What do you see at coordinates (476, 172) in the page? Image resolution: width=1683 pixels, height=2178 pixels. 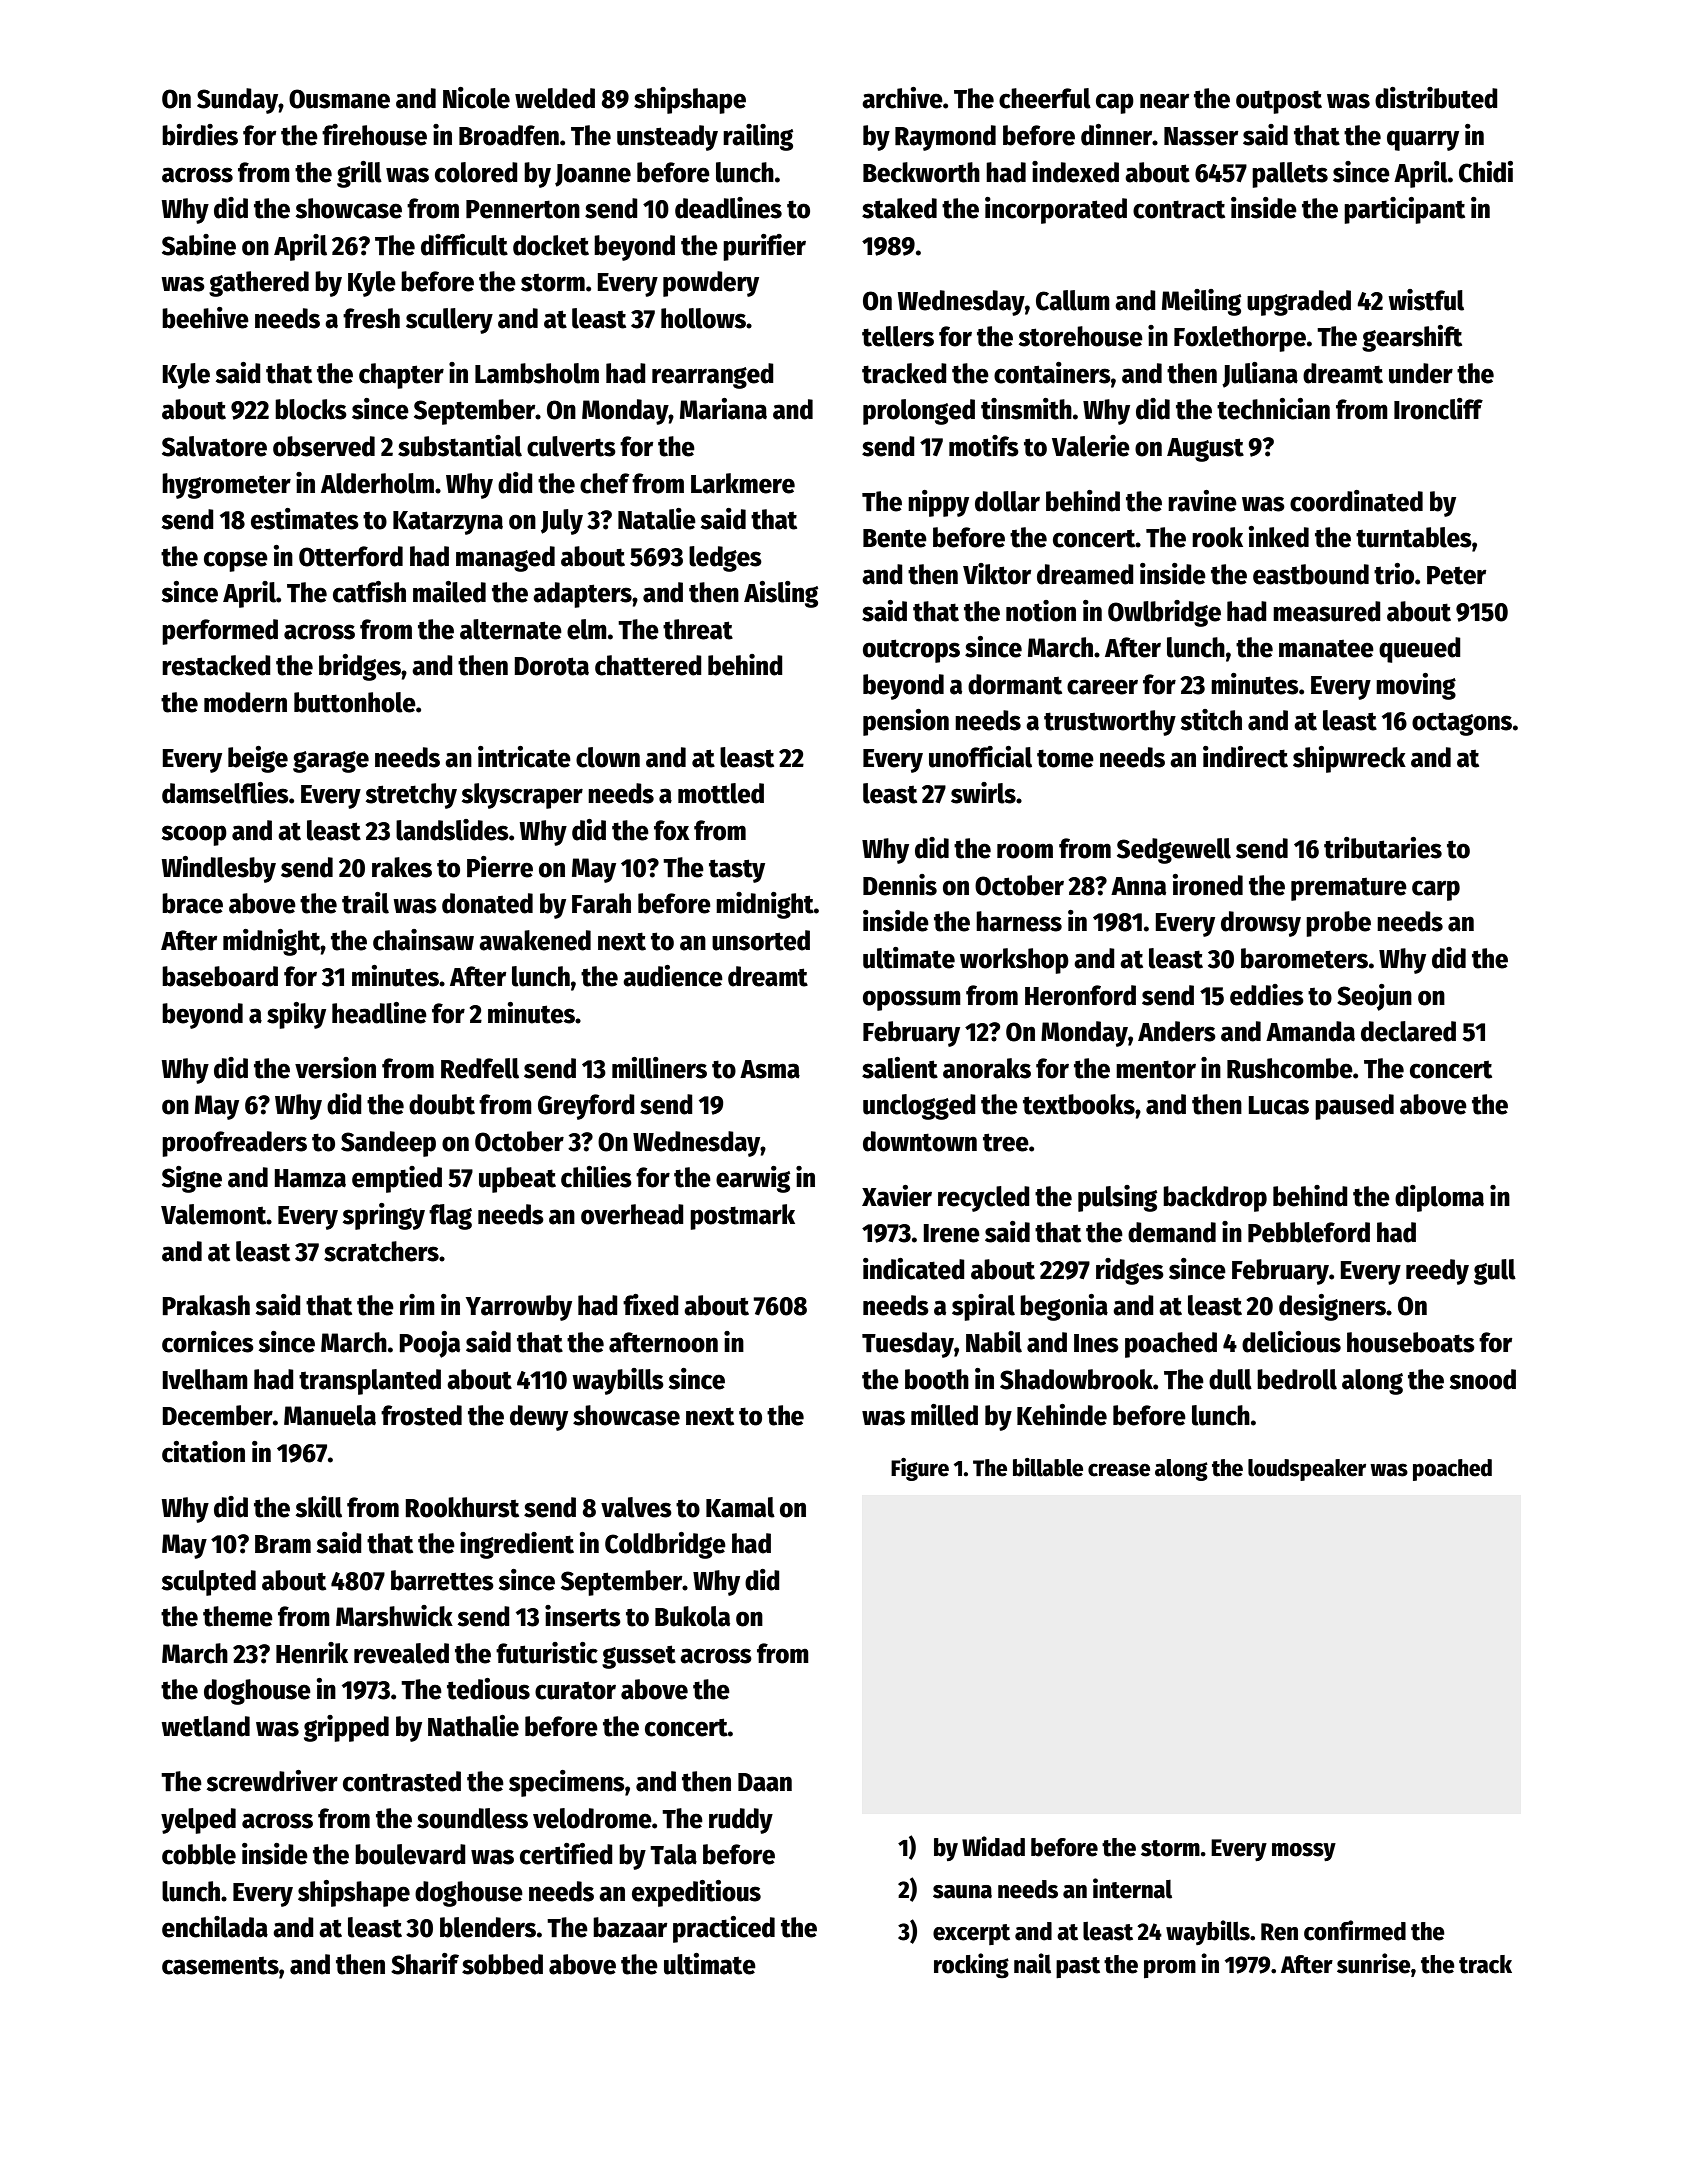 I see `colored` at bounding box center [476, 172].
